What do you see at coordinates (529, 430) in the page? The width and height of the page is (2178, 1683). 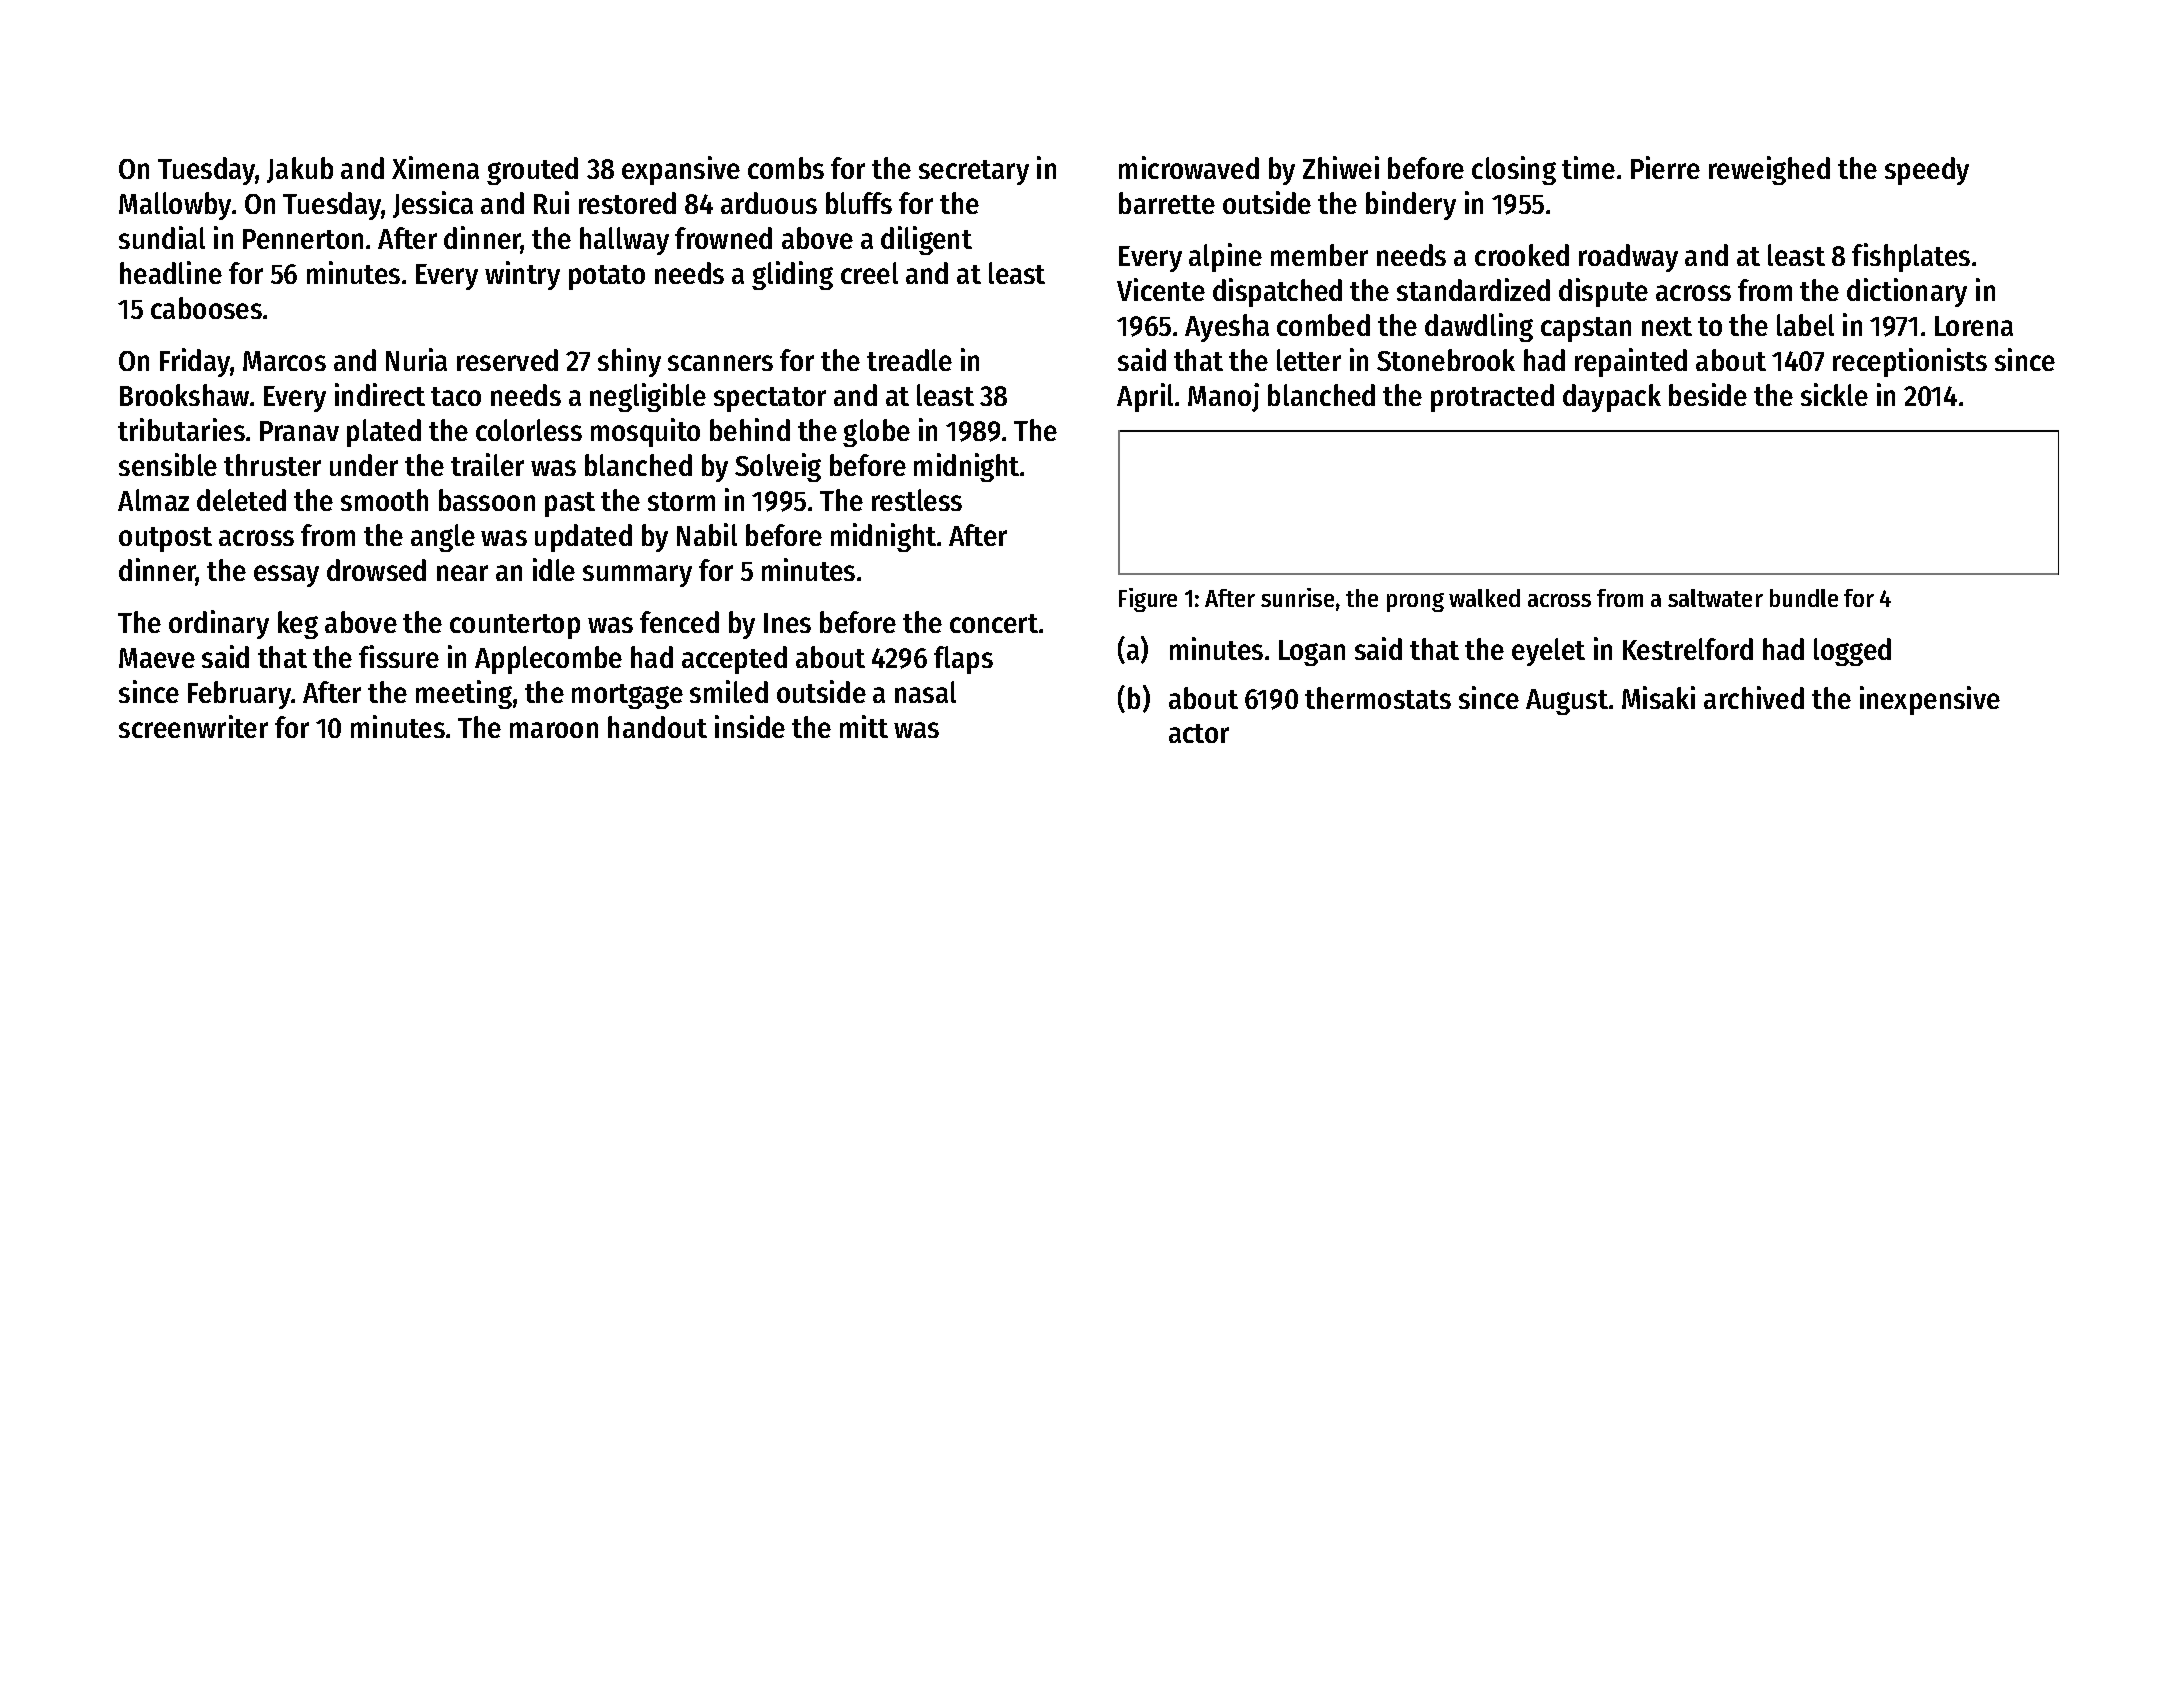 I see `colorless` at bounding box center [529, 430].
